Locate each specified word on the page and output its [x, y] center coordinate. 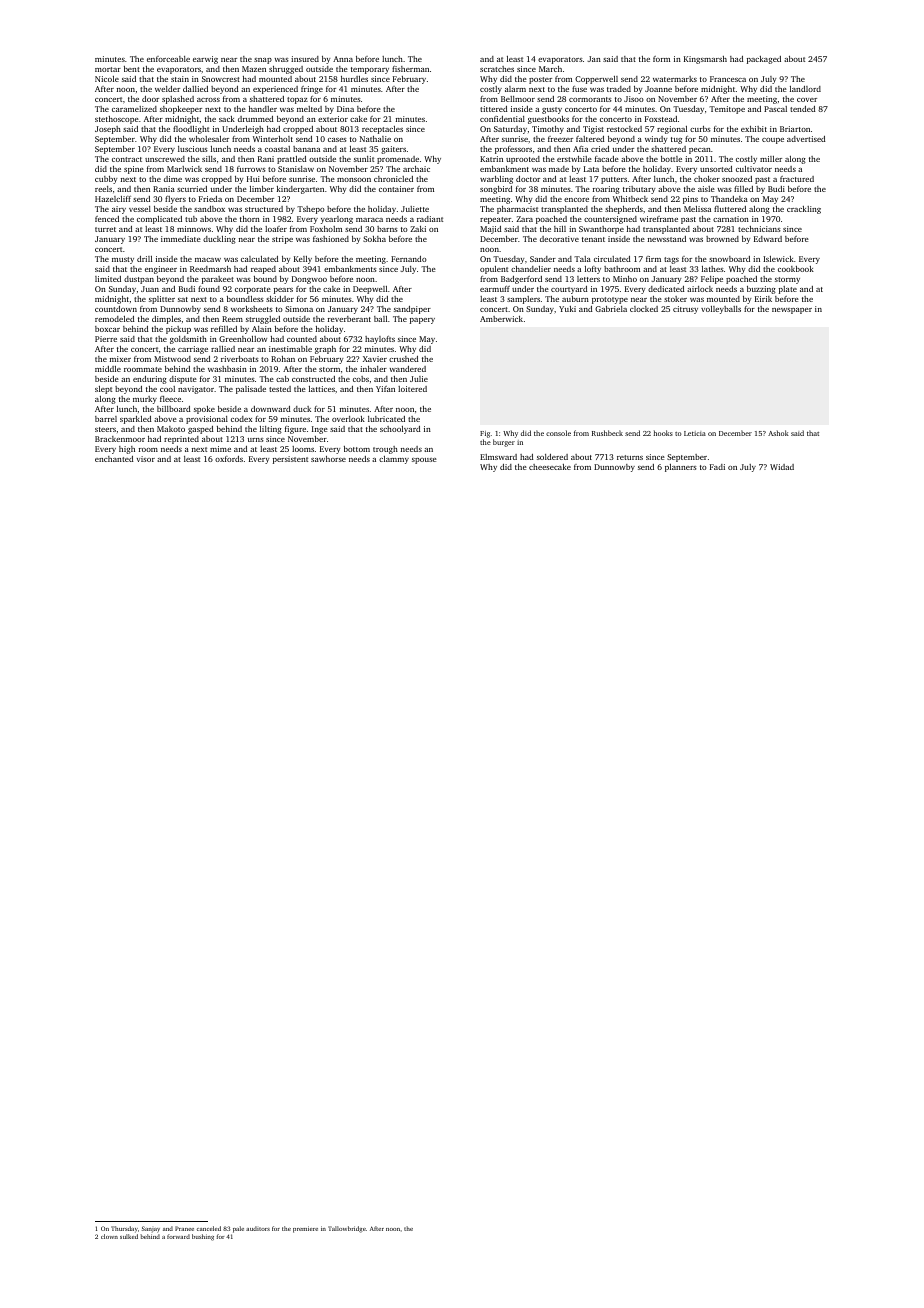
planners [681, 468]
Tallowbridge [347, 1229]
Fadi [717, 467]
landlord [805, 89]
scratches [497, 69]
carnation [731, 219]
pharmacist [517, 210]
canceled [209, 1228]
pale [238, 1229]
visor [146, 459]
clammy [394, 460]
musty [123, 260]
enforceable [168, 59]
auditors [258, 1228]
